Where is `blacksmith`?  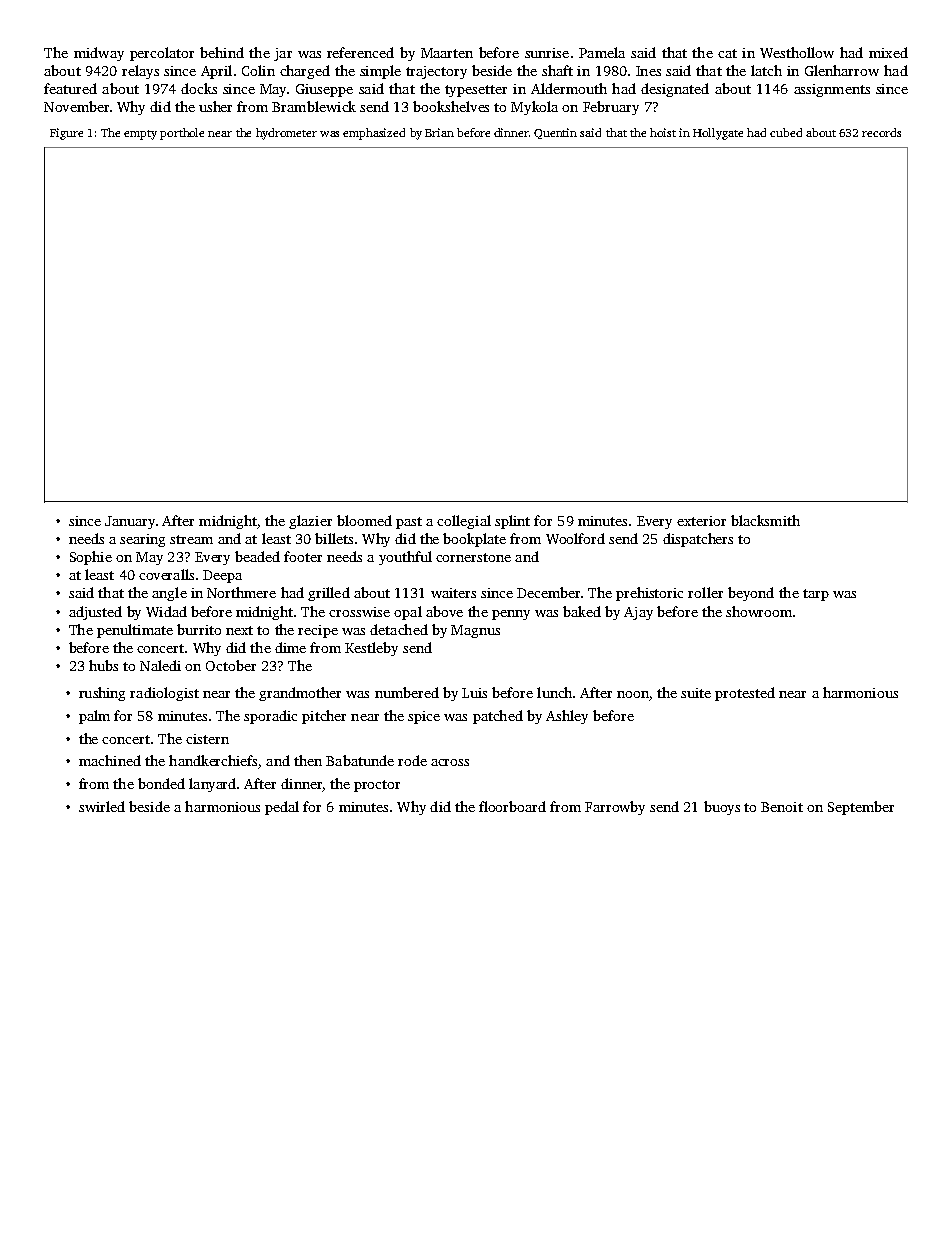 blacksmith is located at coordinates (765, 520).
